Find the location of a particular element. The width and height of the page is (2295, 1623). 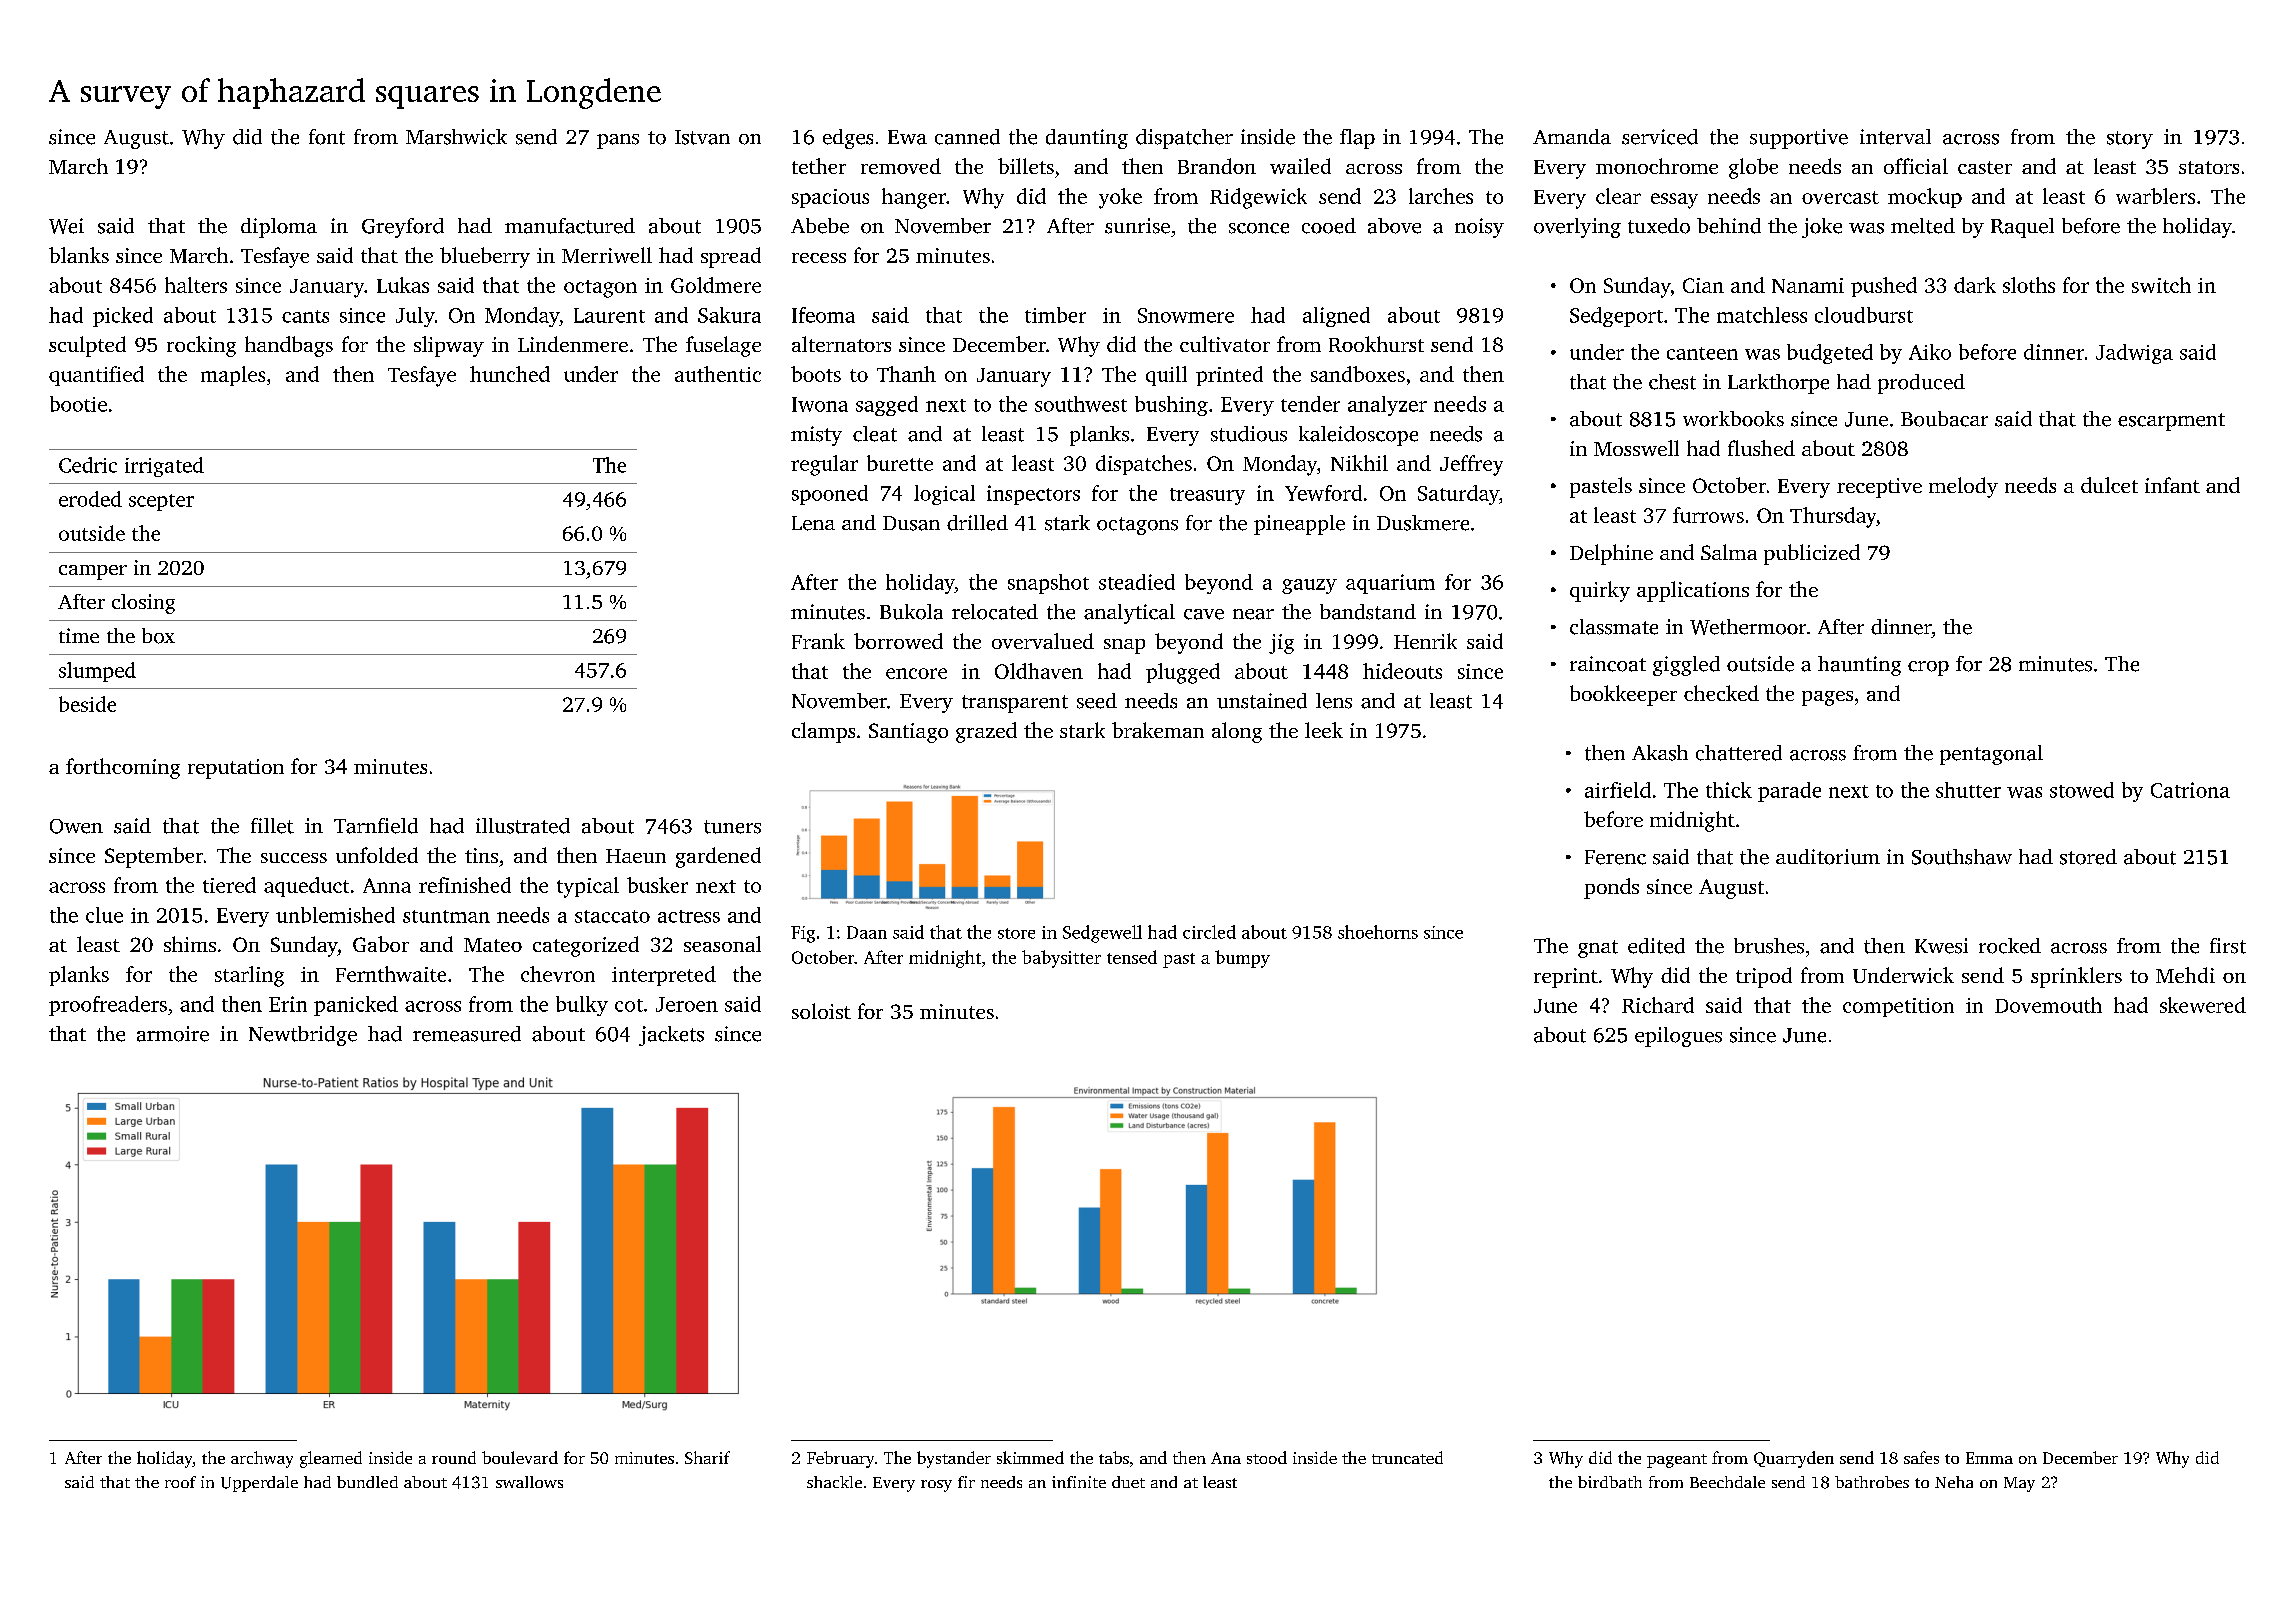

Richard is located at coordinates (1658, 1005).
